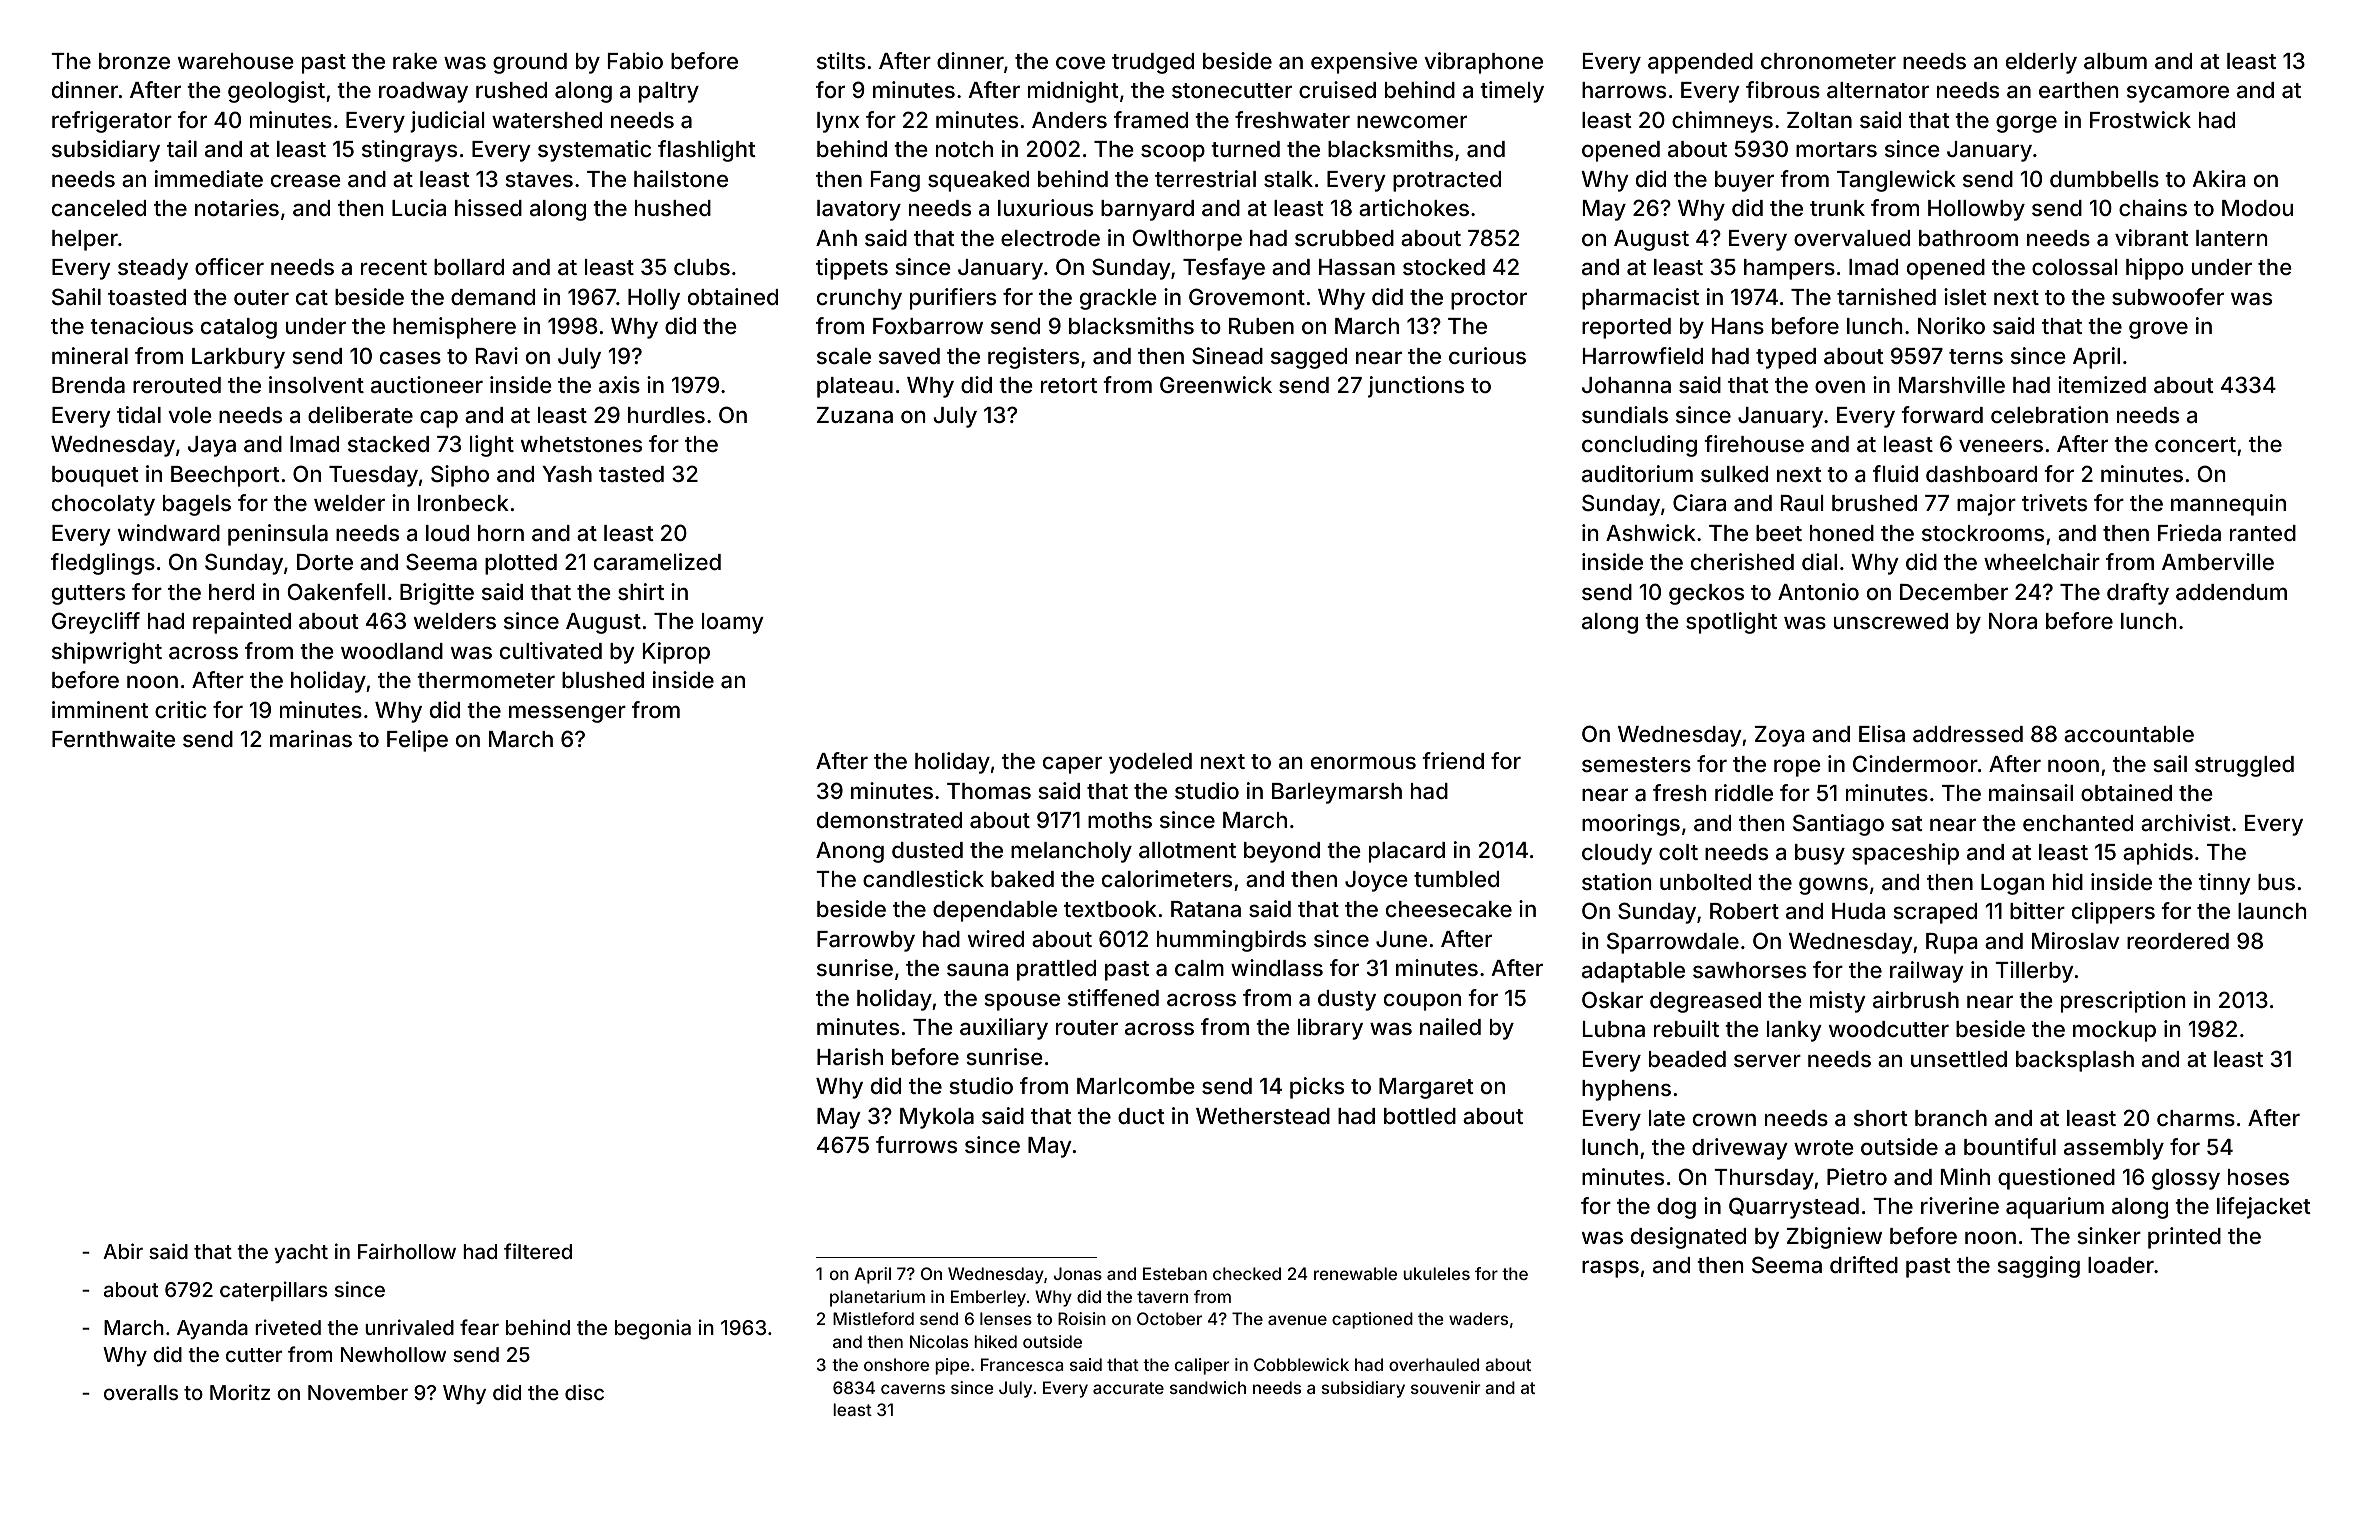 The image size is (2362, 1528). What do you see at coordinates (1337, 793) in the image?
I see `Barleymarsh` at bounding box center [1337, 793].
